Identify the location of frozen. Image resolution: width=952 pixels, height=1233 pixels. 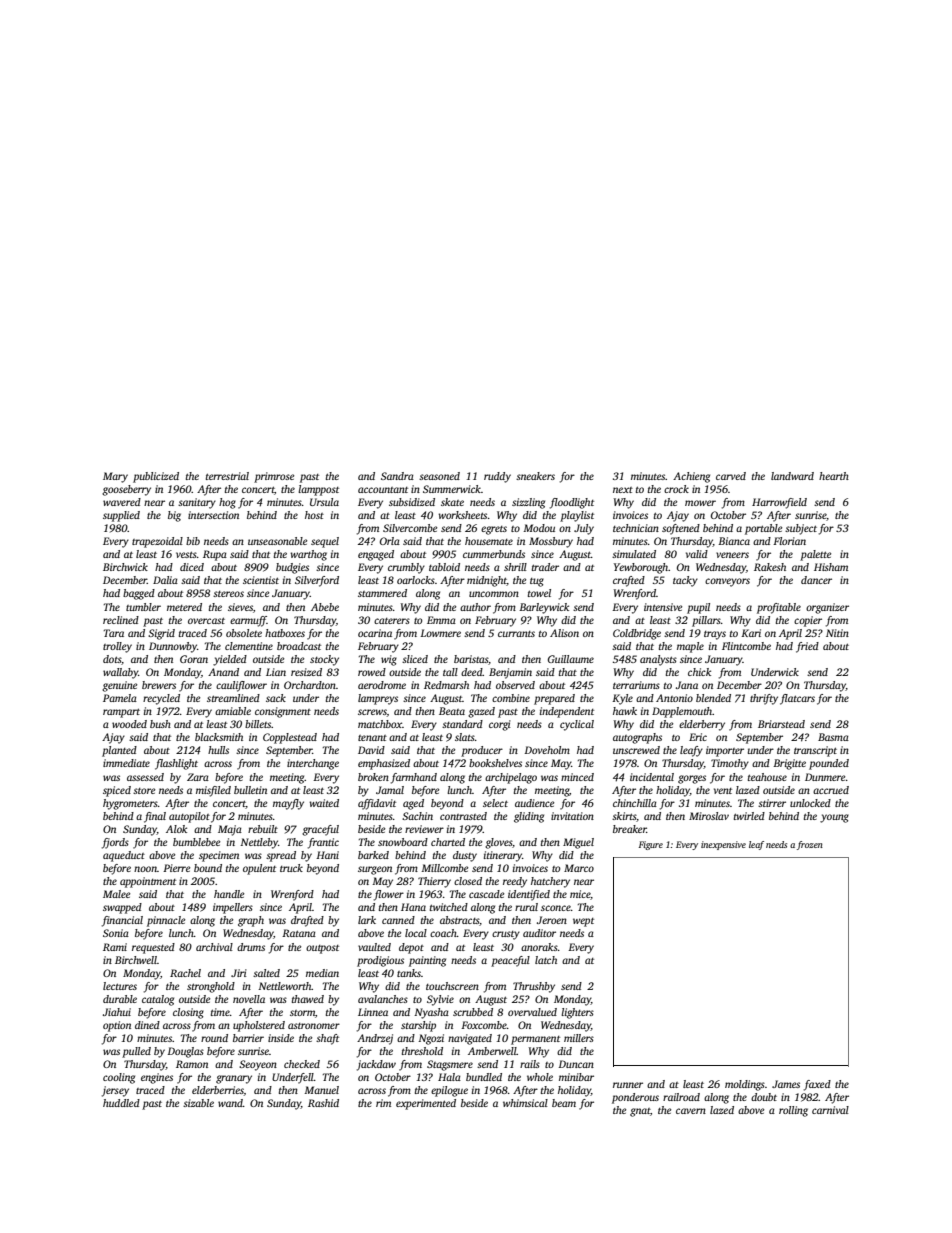
(810, 845).
